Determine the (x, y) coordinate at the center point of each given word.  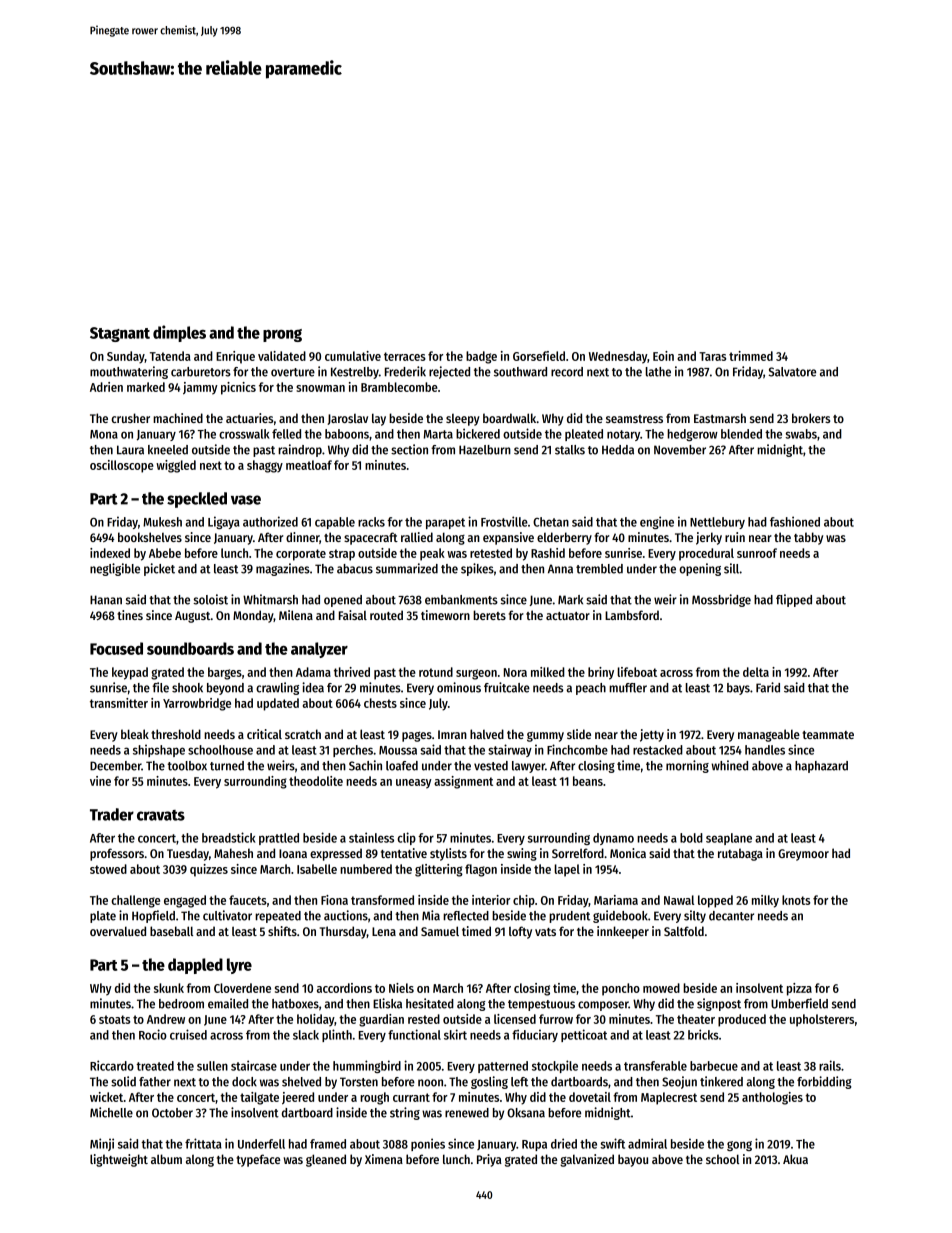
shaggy (265, 466)
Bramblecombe (399, 387)
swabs (801, 434)
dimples (179, 333)
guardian (381, 1020)
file (160, 687)
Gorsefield (539, 356)
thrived (352, 672)
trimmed (751, 356)
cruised (188, 1034)
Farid (768, 687)
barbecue (714, 1066)
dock (244, 1082)
